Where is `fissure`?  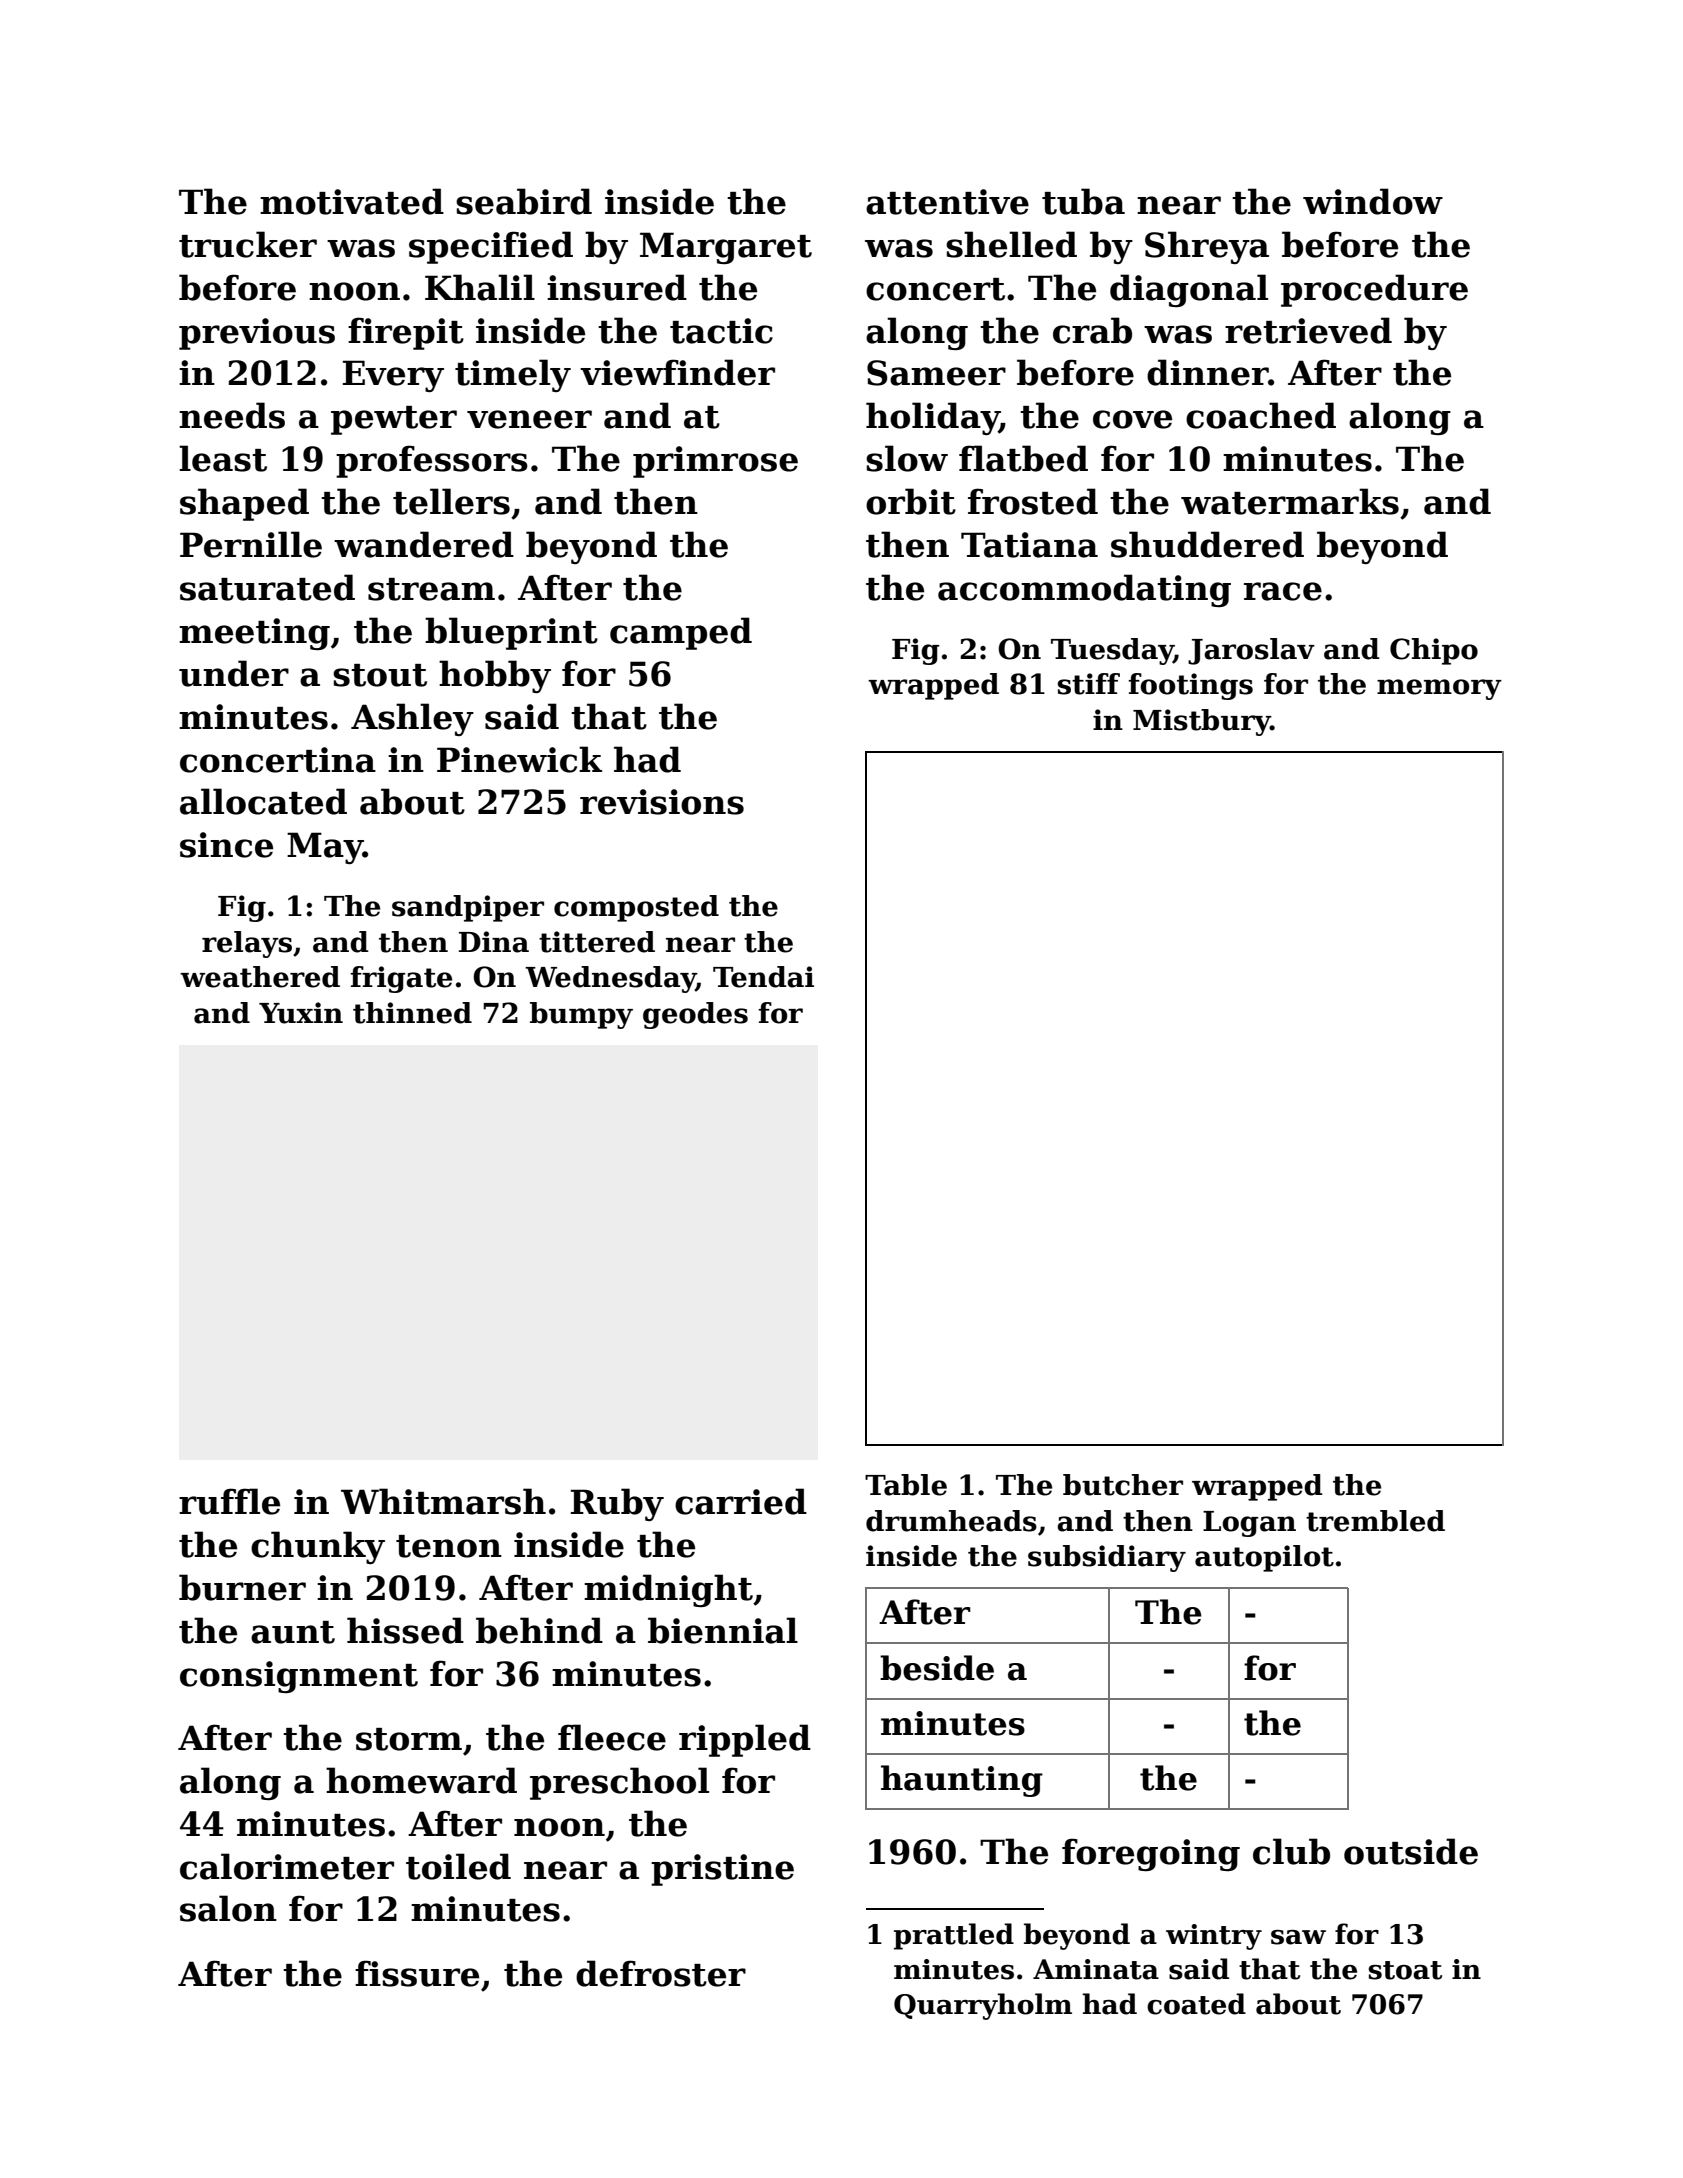 fissure is located at coordinates (417, 1973).
